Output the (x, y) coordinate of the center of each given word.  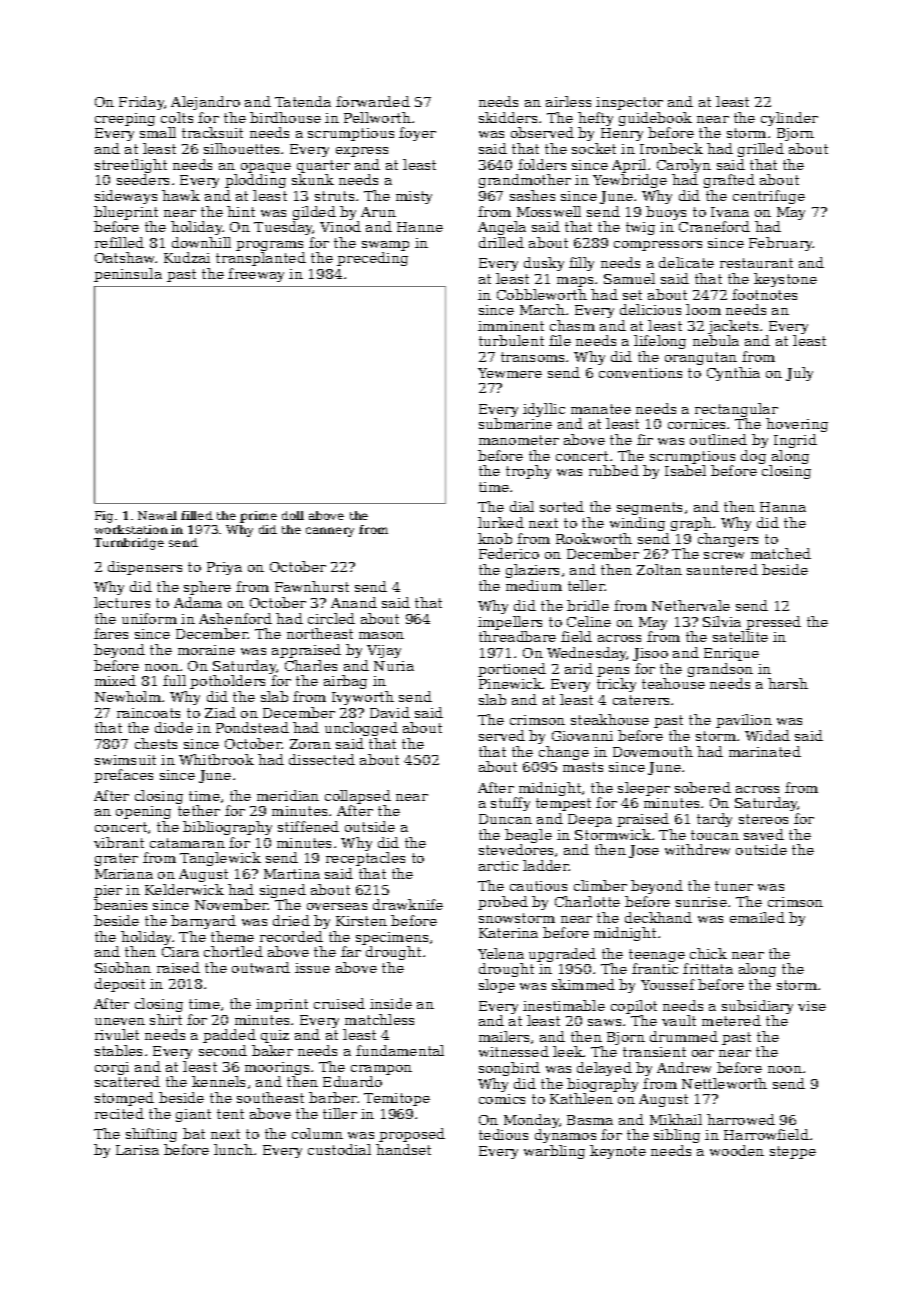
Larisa (137, 1150)
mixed (115, 680)
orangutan (701, 358)
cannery (330, 532)
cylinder (789, 119)
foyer (417, 134)
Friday (141, 103)
